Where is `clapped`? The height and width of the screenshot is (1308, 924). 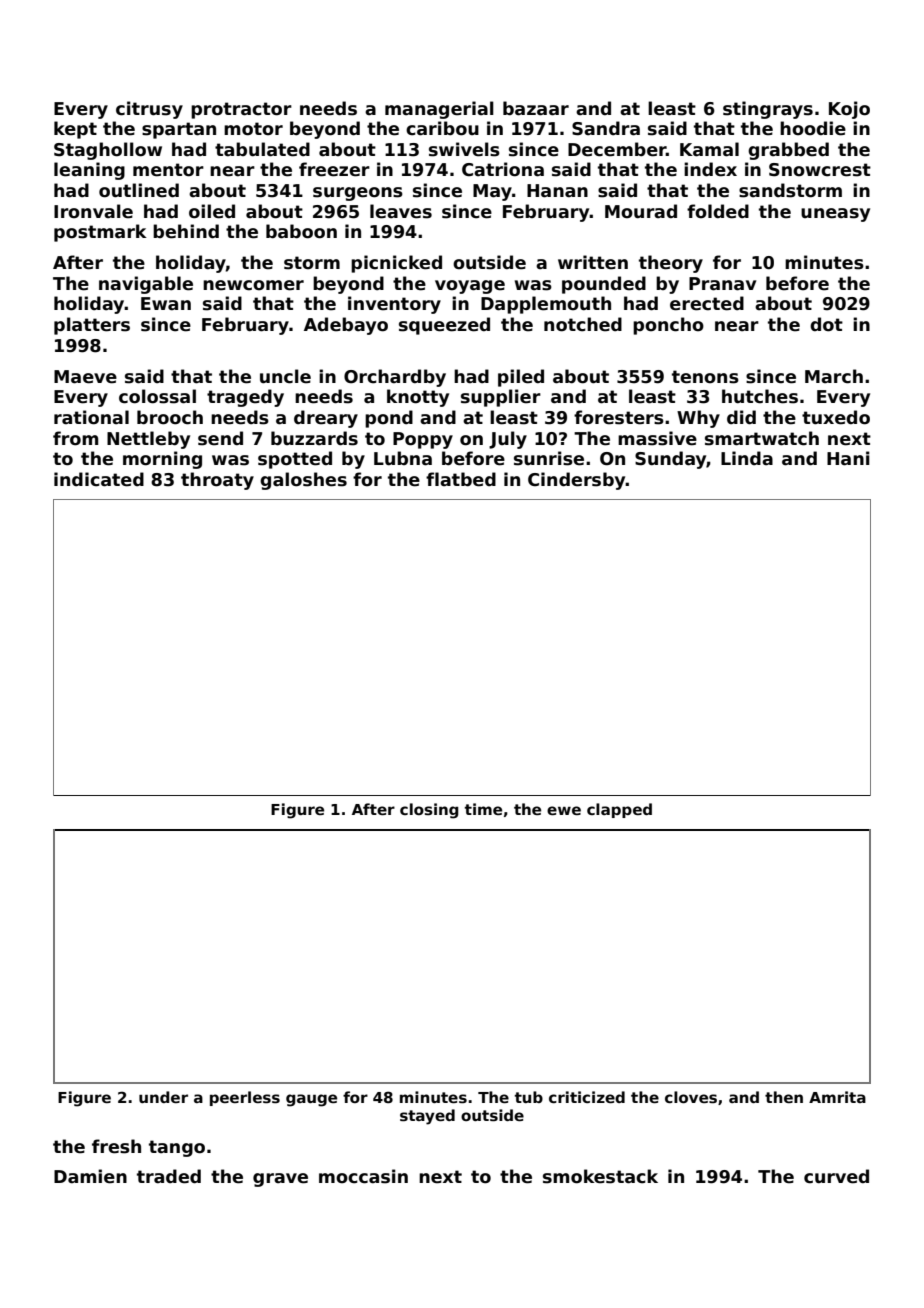
clapped is located at coordinates (619, 810).
